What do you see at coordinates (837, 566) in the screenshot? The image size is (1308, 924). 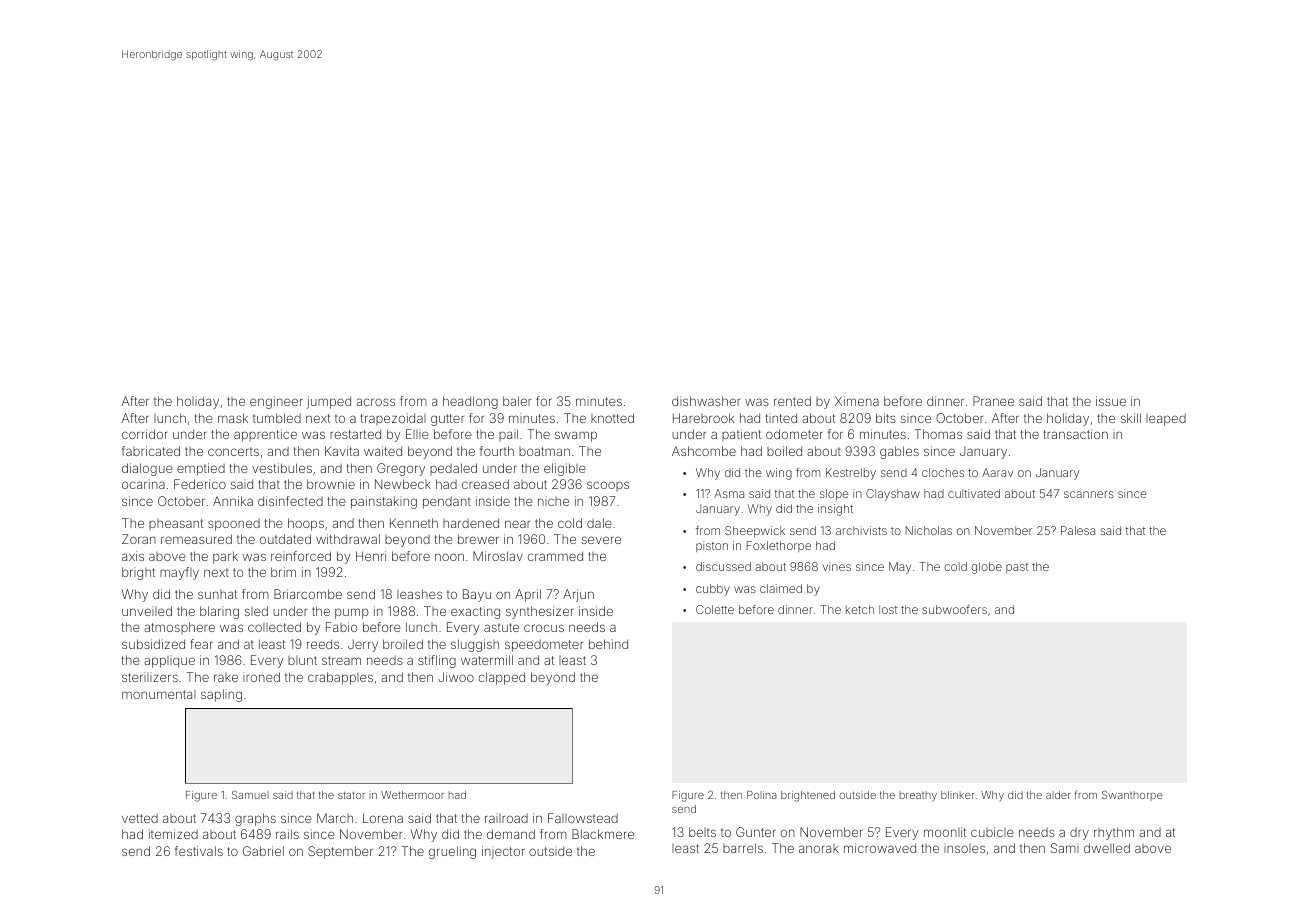 I see `vines` at bounding box center [837, 566].
